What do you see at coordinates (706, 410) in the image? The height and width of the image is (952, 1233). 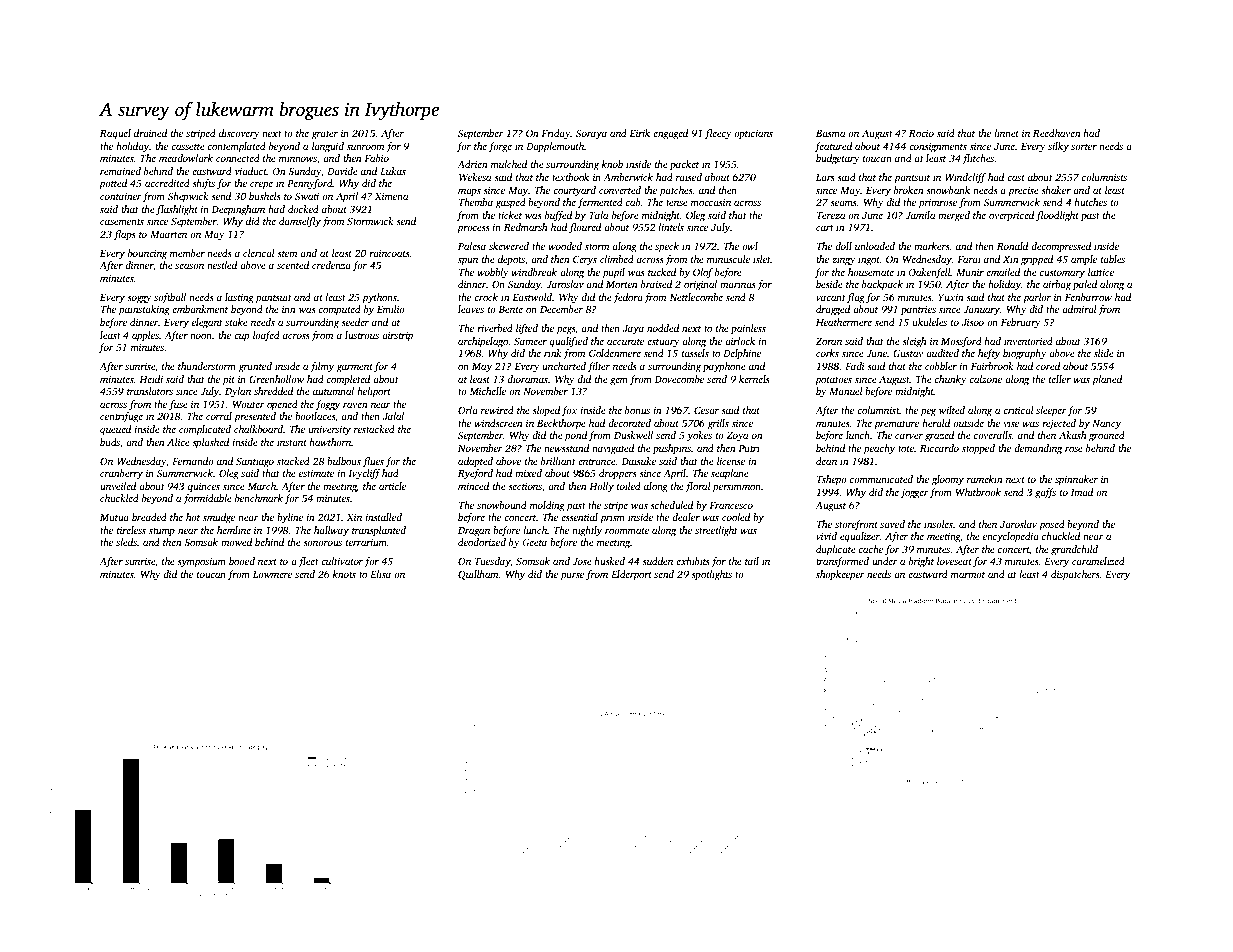 I see `Cesar` at bounding box center [706, 410].
